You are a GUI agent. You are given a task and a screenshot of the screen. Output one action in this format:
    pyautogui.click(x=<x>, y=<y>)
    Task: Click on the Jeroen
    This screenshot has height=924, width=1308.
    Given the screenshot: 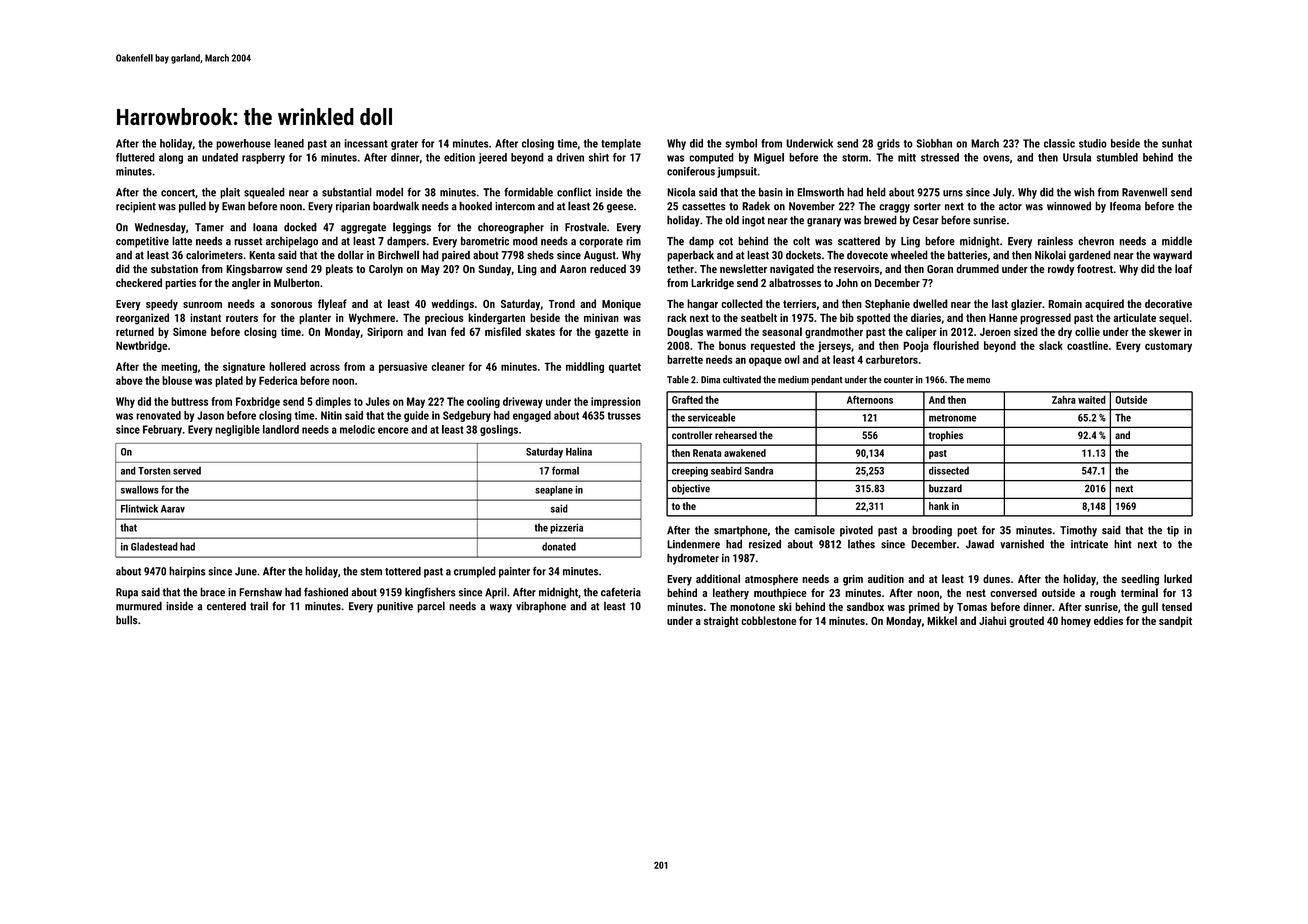 What is the action you would take?
    pyautogui.click(x=995, y=331)
